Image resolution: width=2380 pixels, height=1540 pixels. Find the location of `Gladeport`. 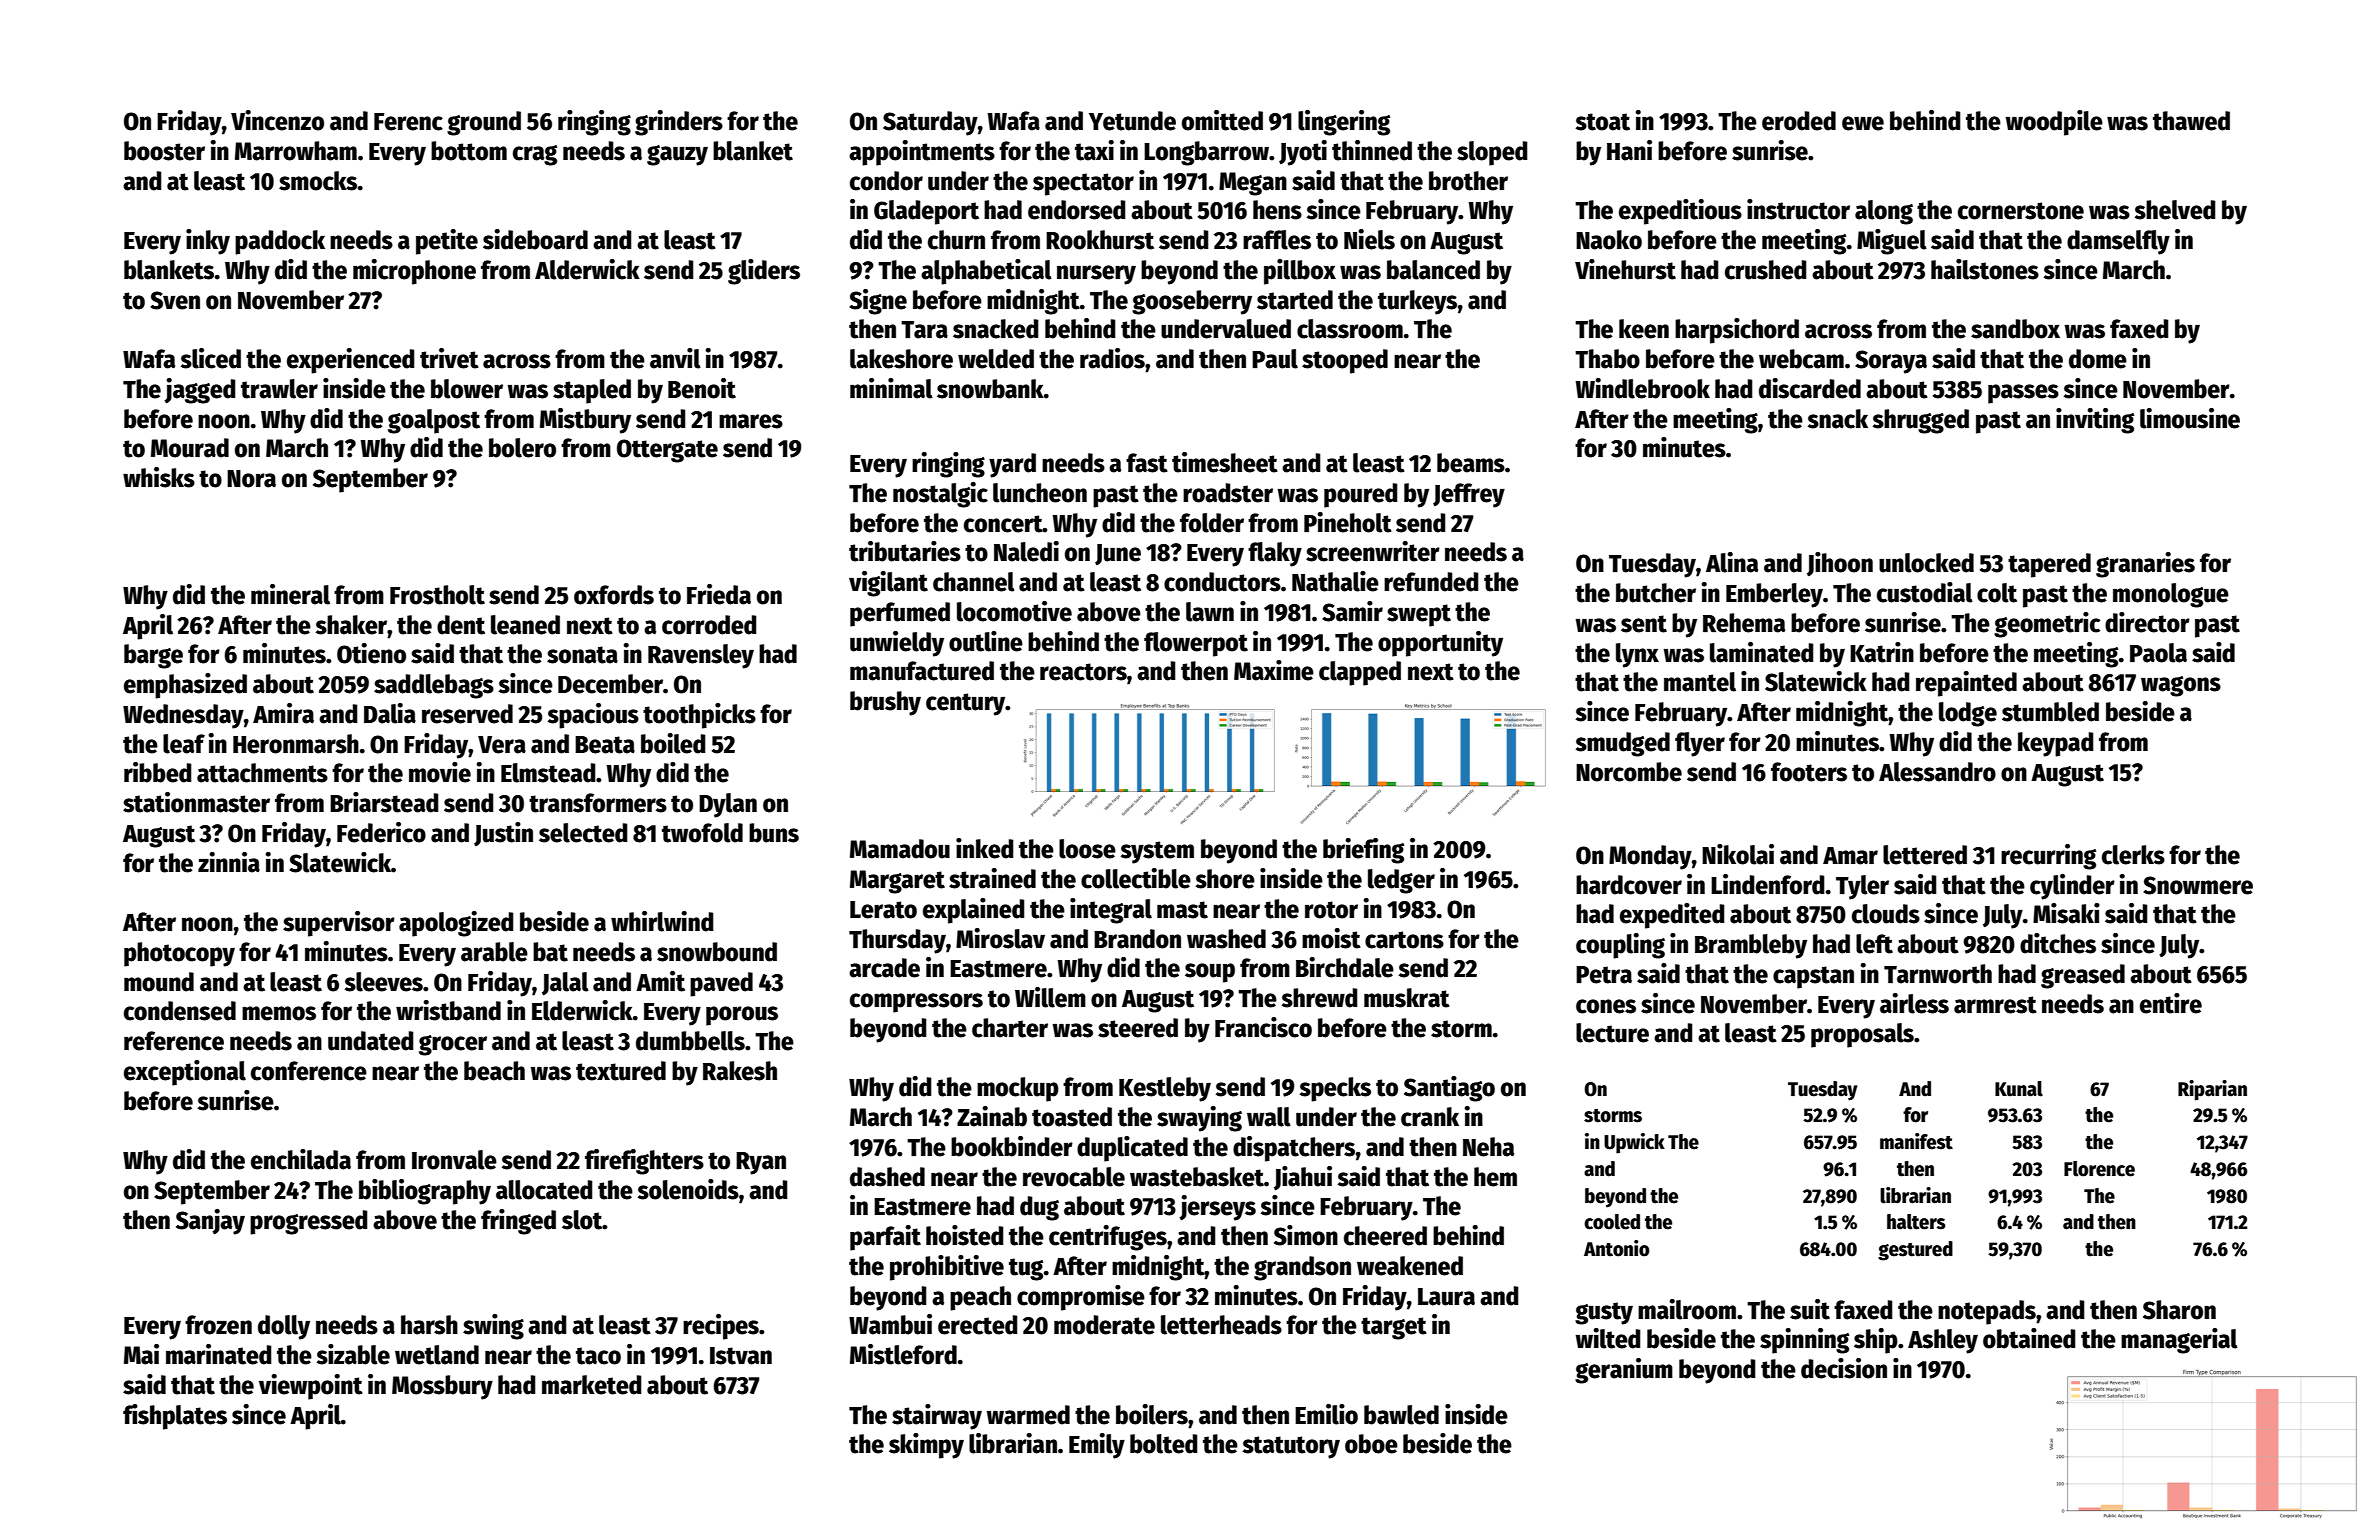

Gladeport is located at coordinates (926, 212).
